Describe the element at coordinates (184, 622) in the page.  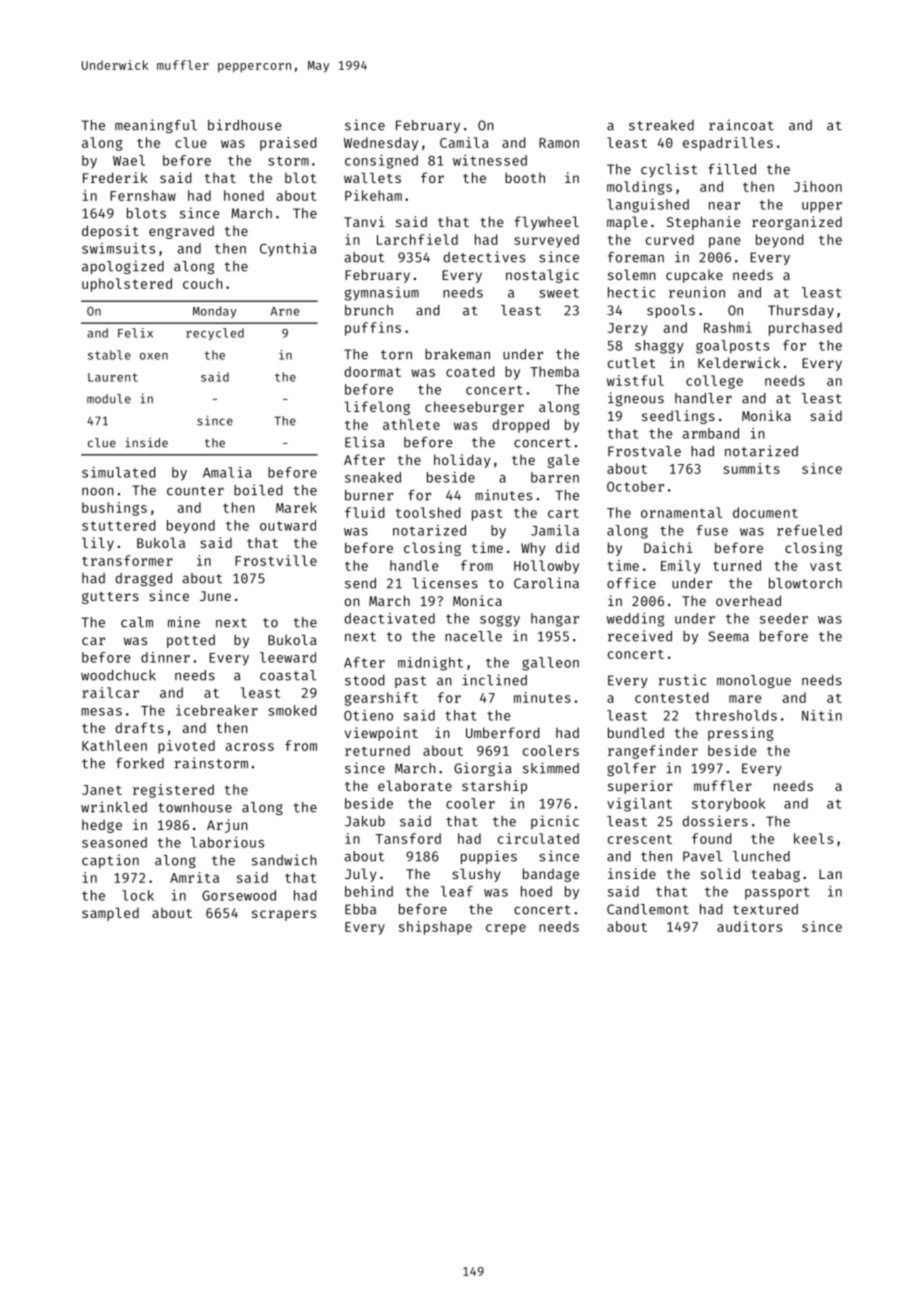
I see `mine` at that location.
